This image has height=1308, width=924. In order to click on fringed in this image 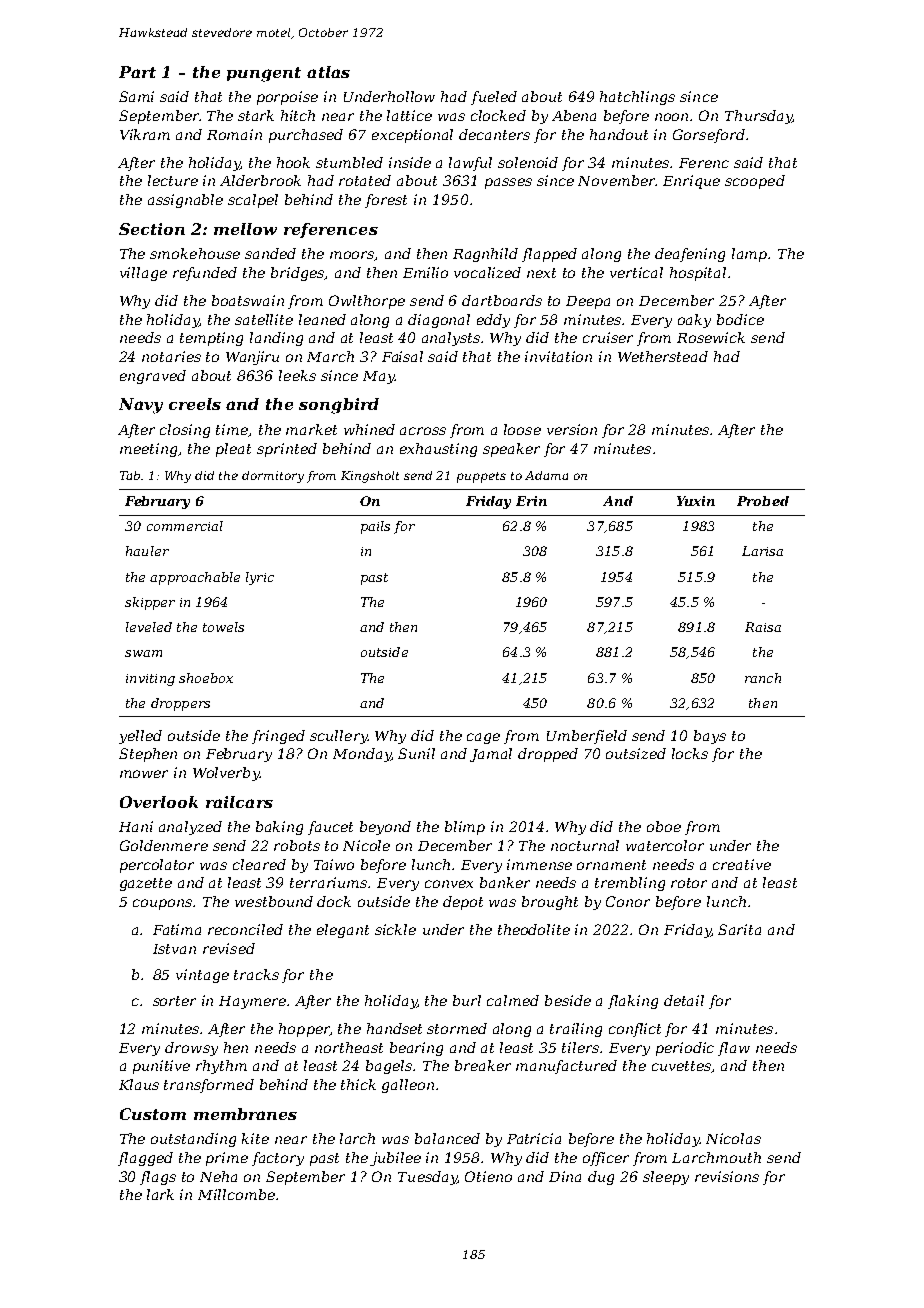, I will do `click(278, 737)`.
